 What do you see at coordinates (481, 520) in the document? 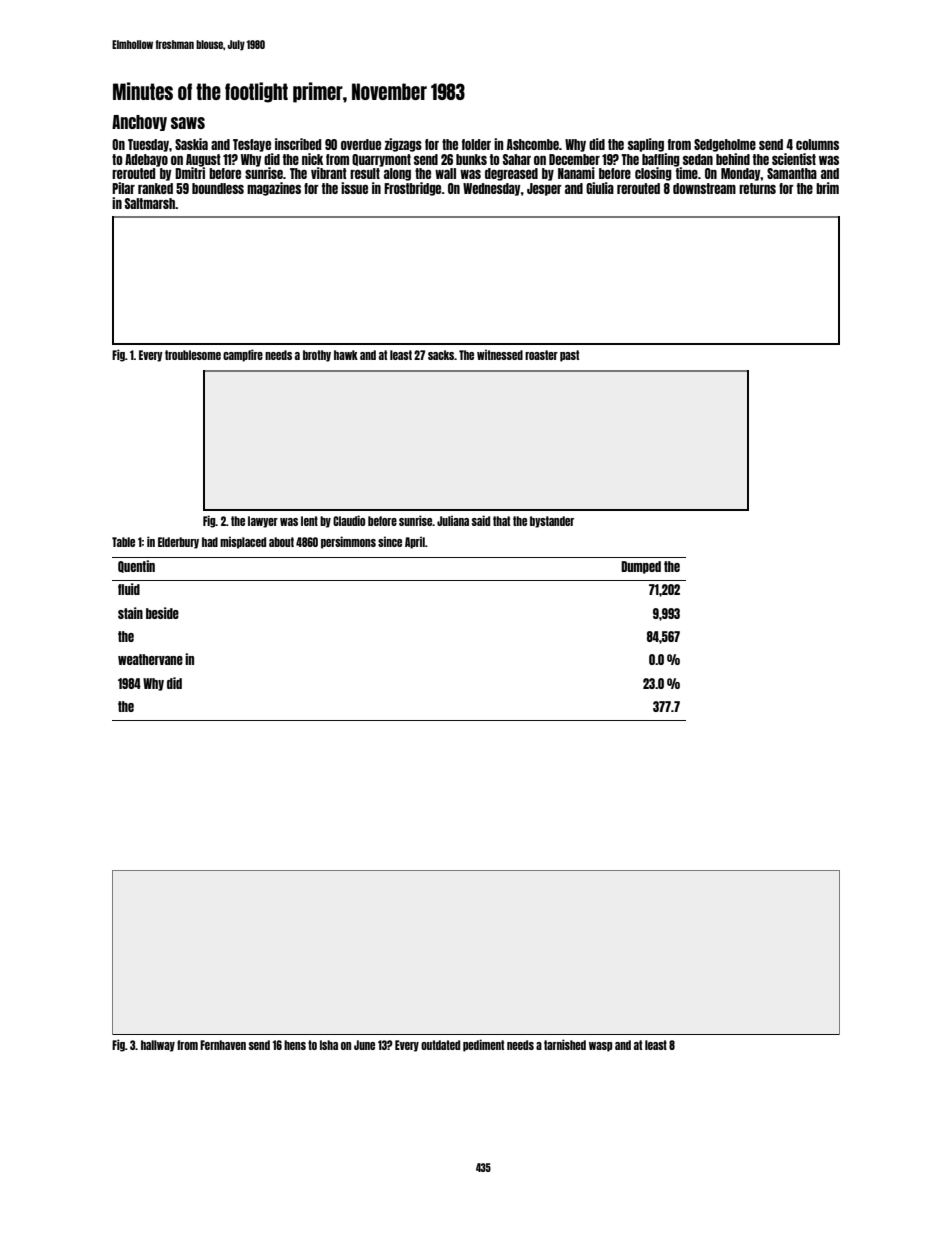
I see `said` at bounding box center [481, 520].
